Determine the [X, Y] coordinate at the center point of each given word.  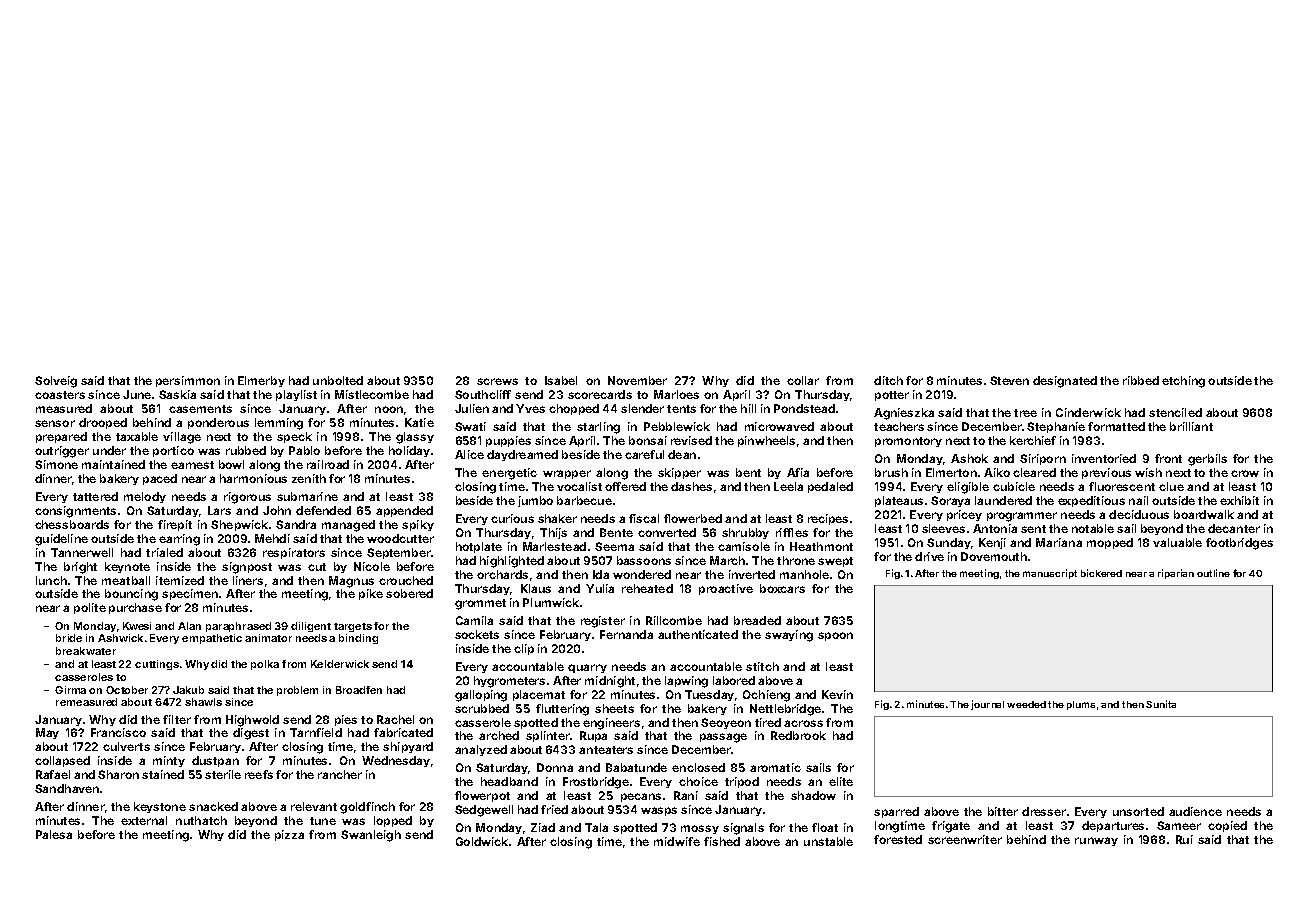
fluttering [562, 710]
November [637, 380]
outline [1213, 573]
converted [667, 532]
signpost [247, 568]
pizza [289, 835]
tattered [95, 496]
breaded [757, 620]
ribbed [1141, 380]
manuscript [1050, 574]
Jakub [188, 690]
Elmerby [261, 381]
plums [1081, 705]
